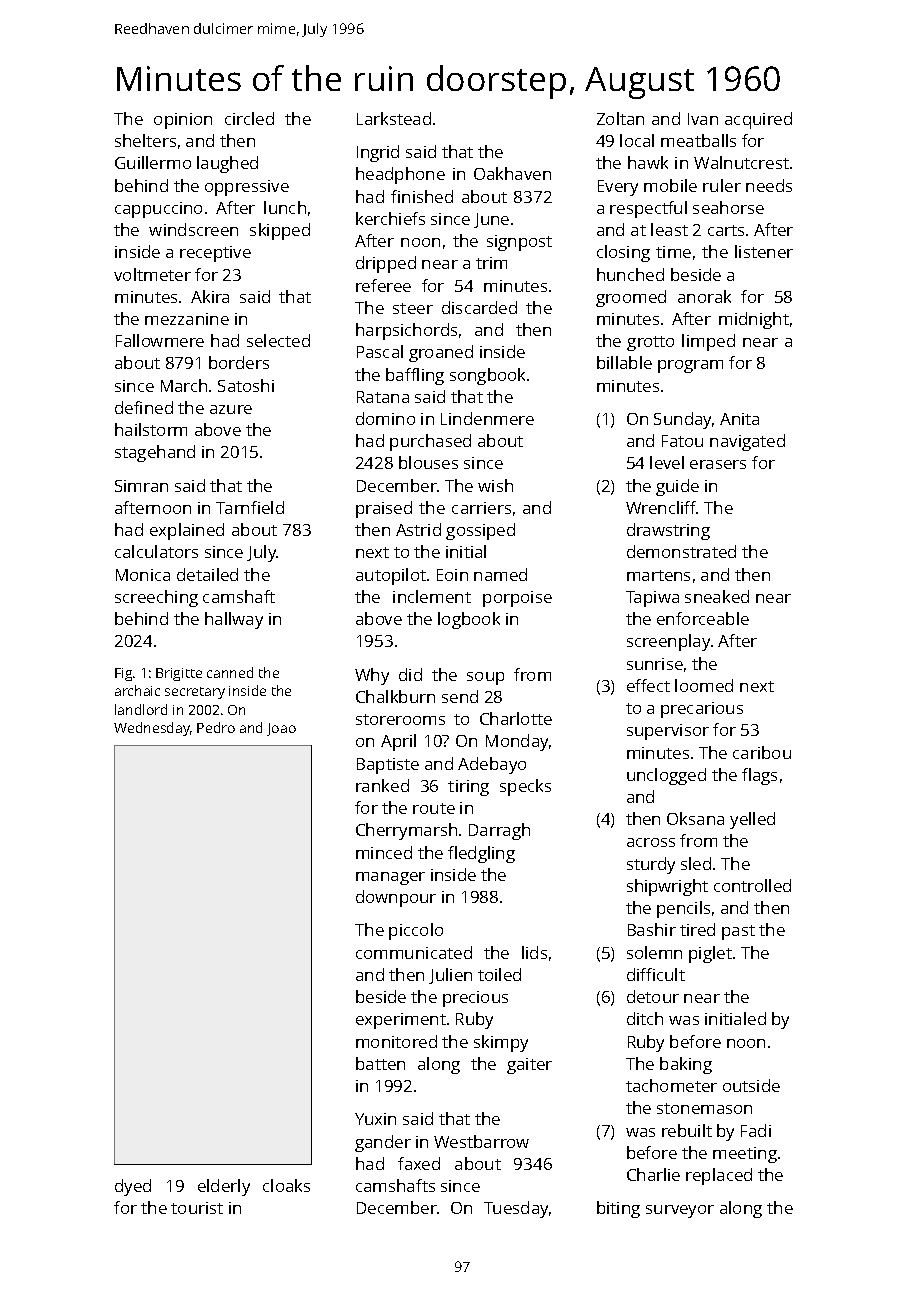 Image resolution: width=908 pixels, height=1316 pixels. I want to click on Tuesday, so click(516, 1209).
